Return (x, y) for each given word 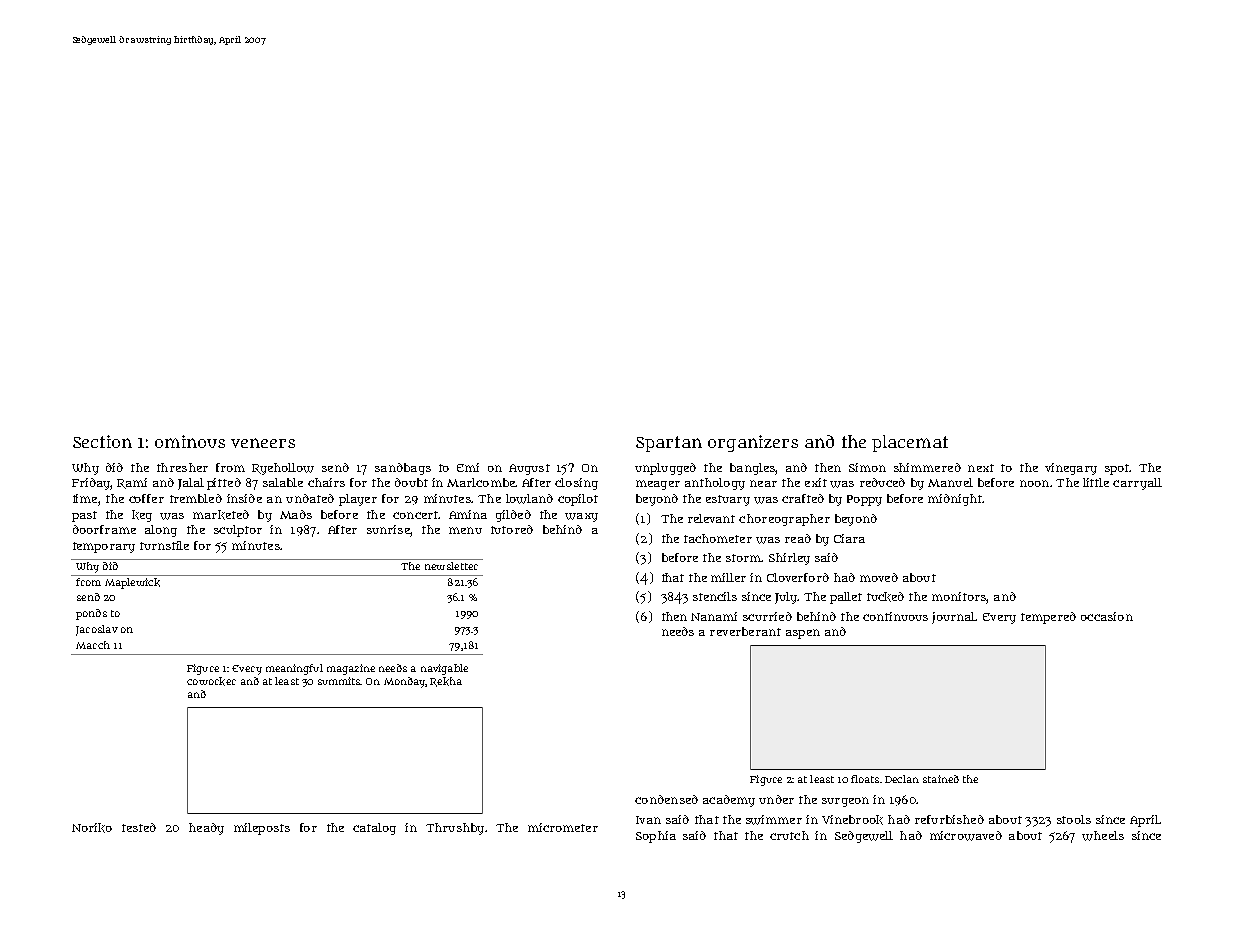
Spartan (669, 444)
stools (1074, 819)
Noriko (92, 828)
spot (1117, 469)
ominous (190, 441)
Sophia (656, 837)
